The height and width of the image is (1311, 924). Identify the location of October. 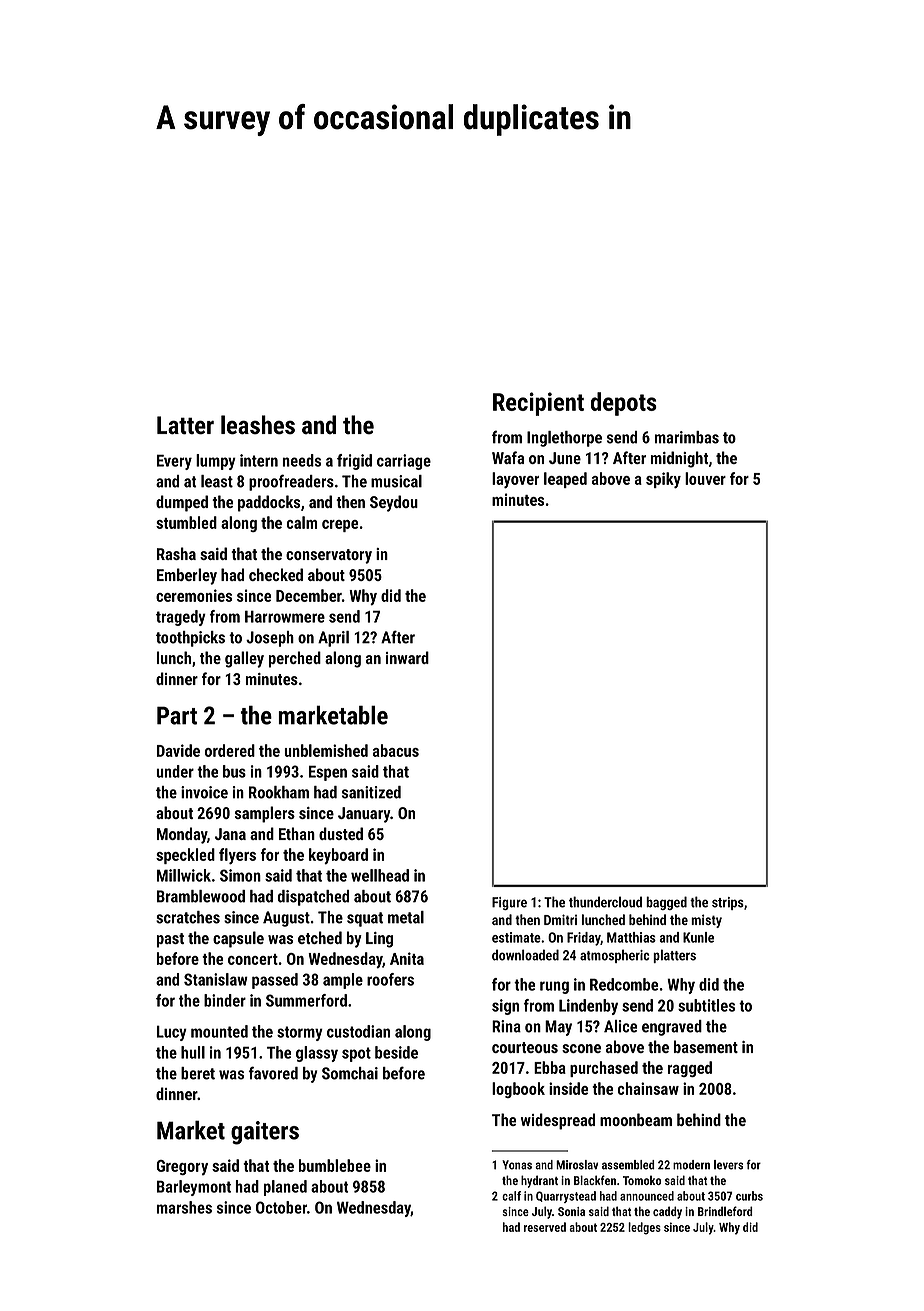
(281, 1207).
